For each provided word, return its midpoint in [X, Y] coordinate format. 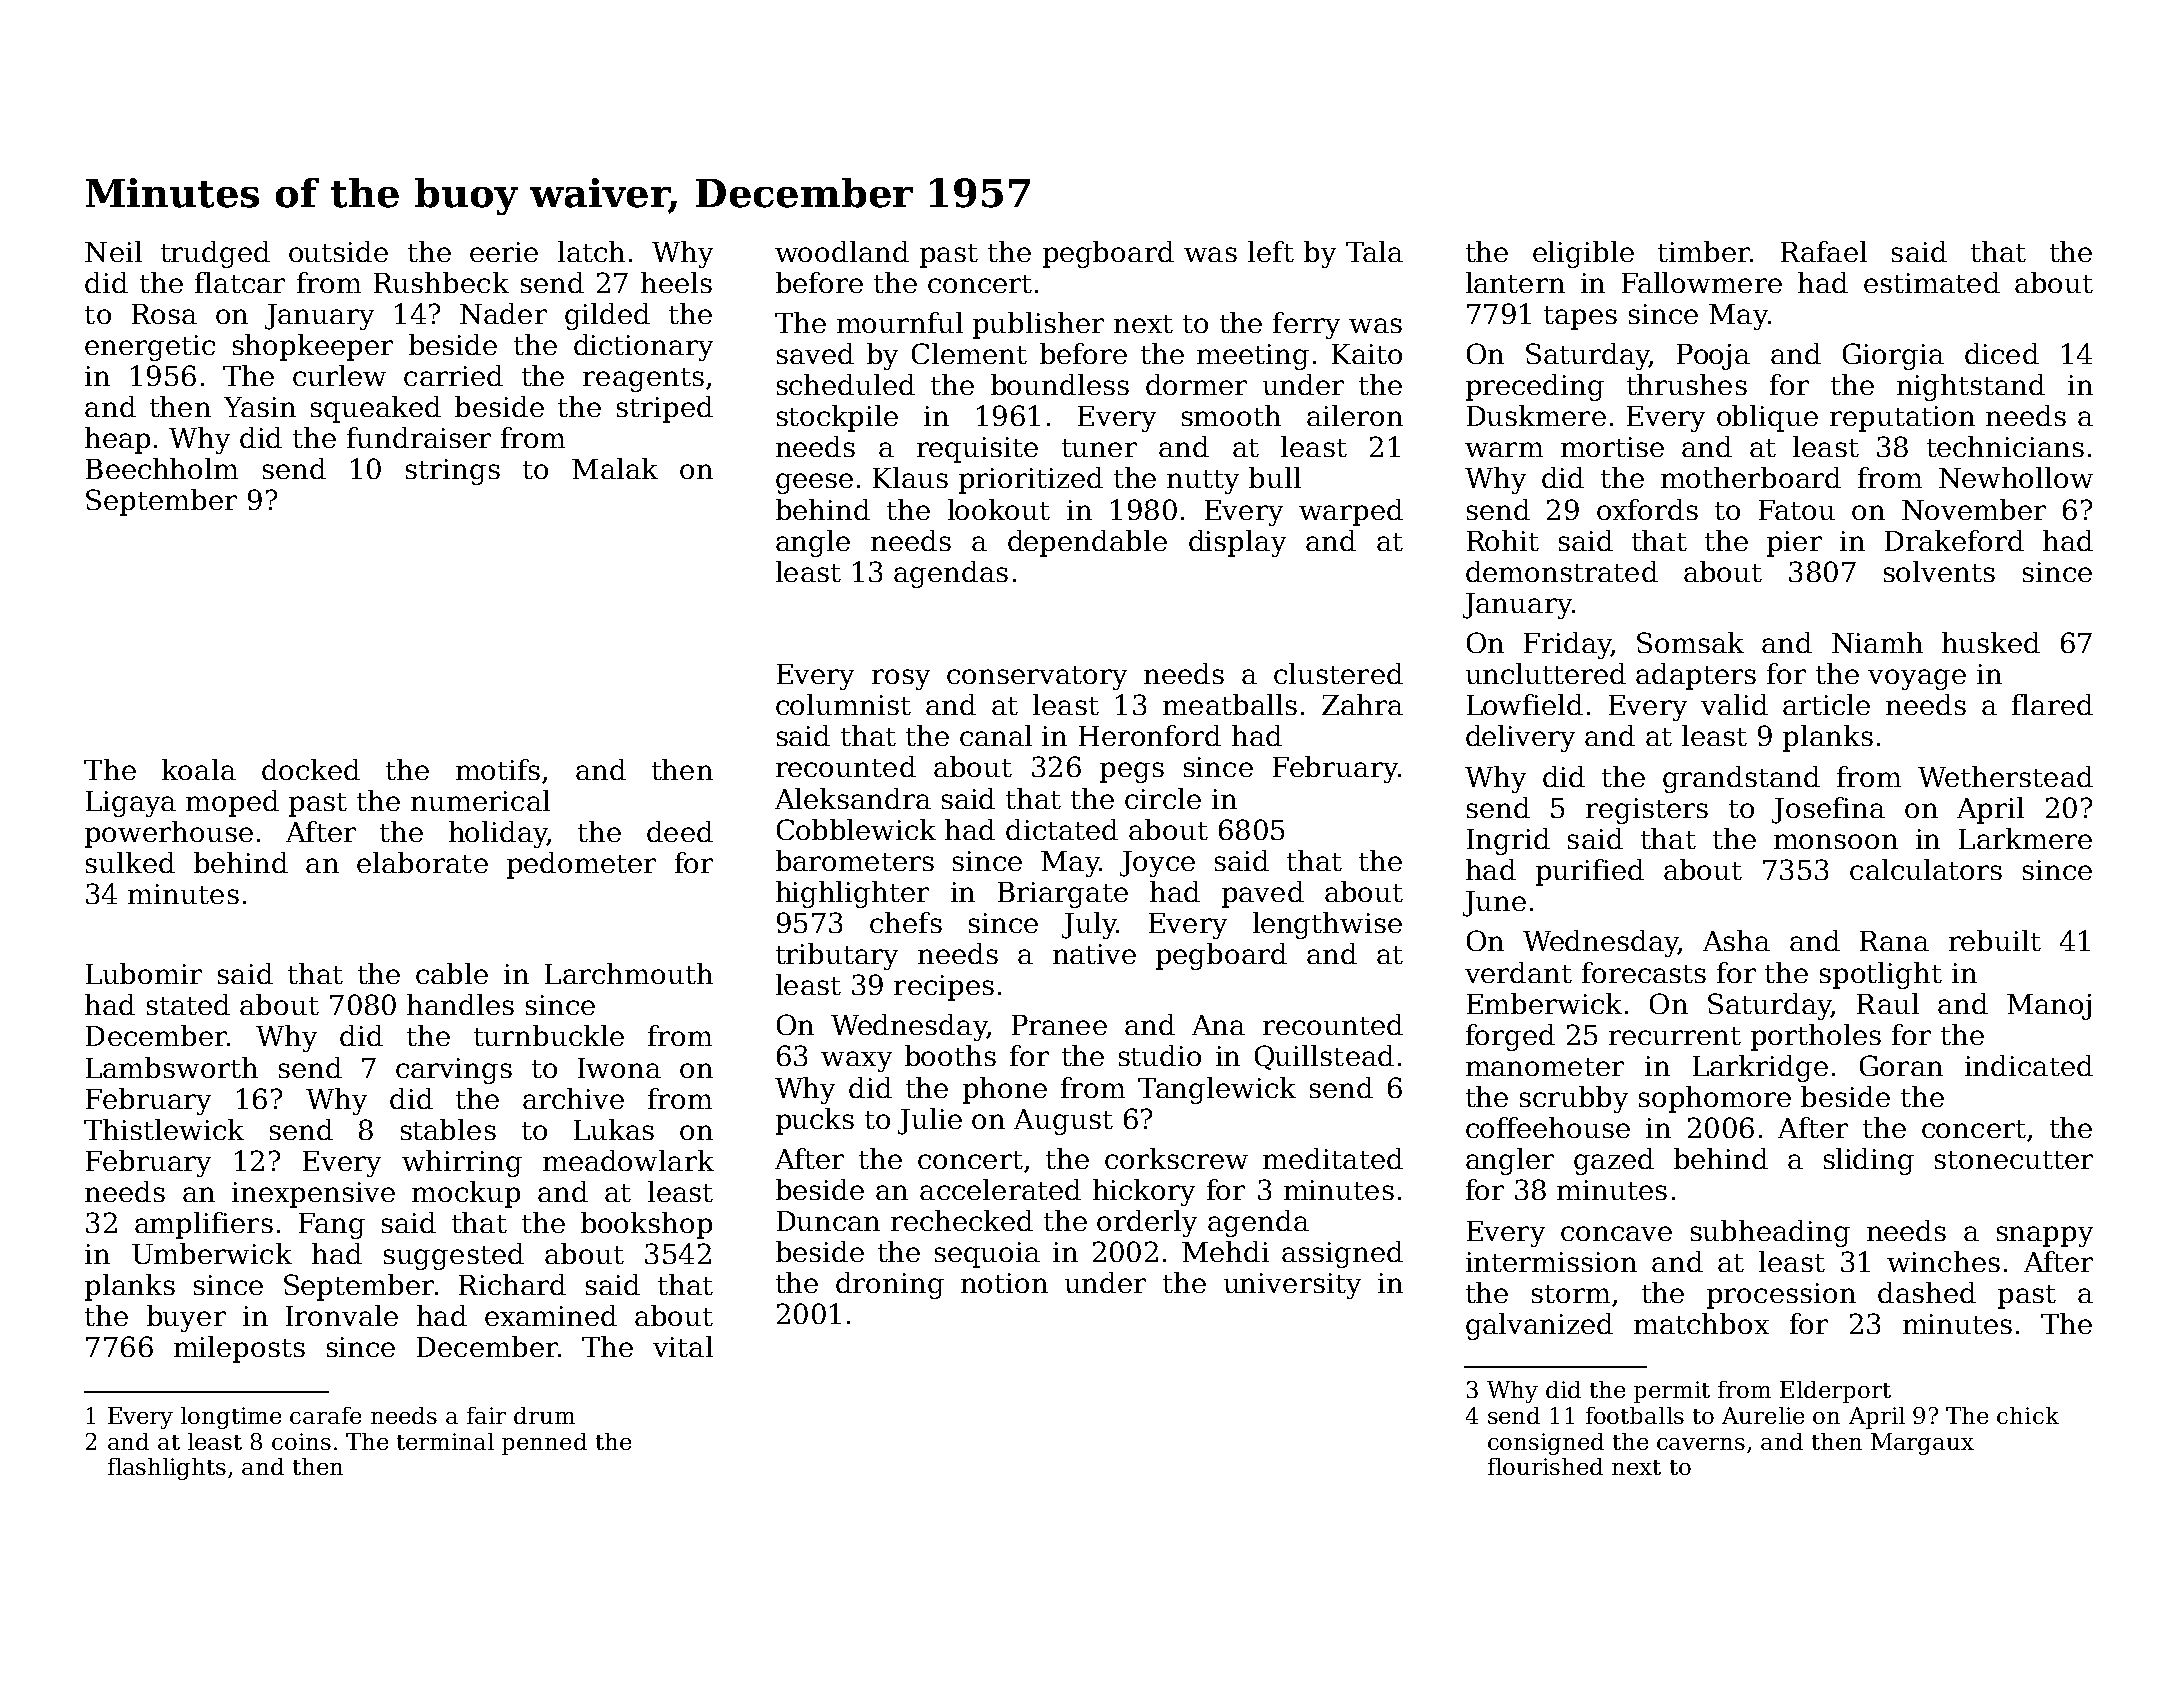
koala [199, 769]
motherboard [1751, 477]
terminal [445, 1441]
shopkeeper [313, 347]
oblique [1767, 418]
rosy [901, 679]
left [1271, 251]
